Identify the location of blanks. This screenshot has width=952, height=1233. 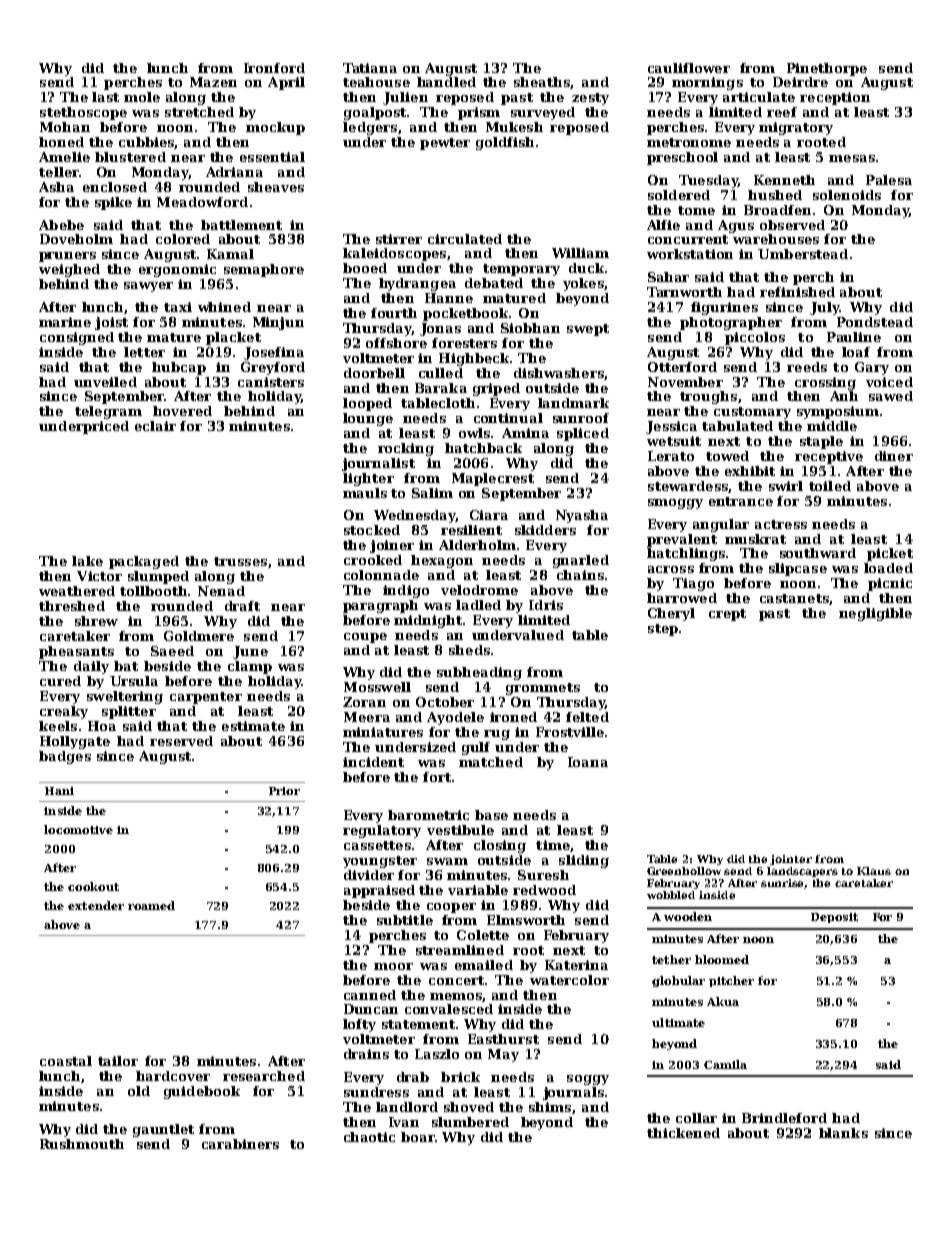
(843, 1133).
